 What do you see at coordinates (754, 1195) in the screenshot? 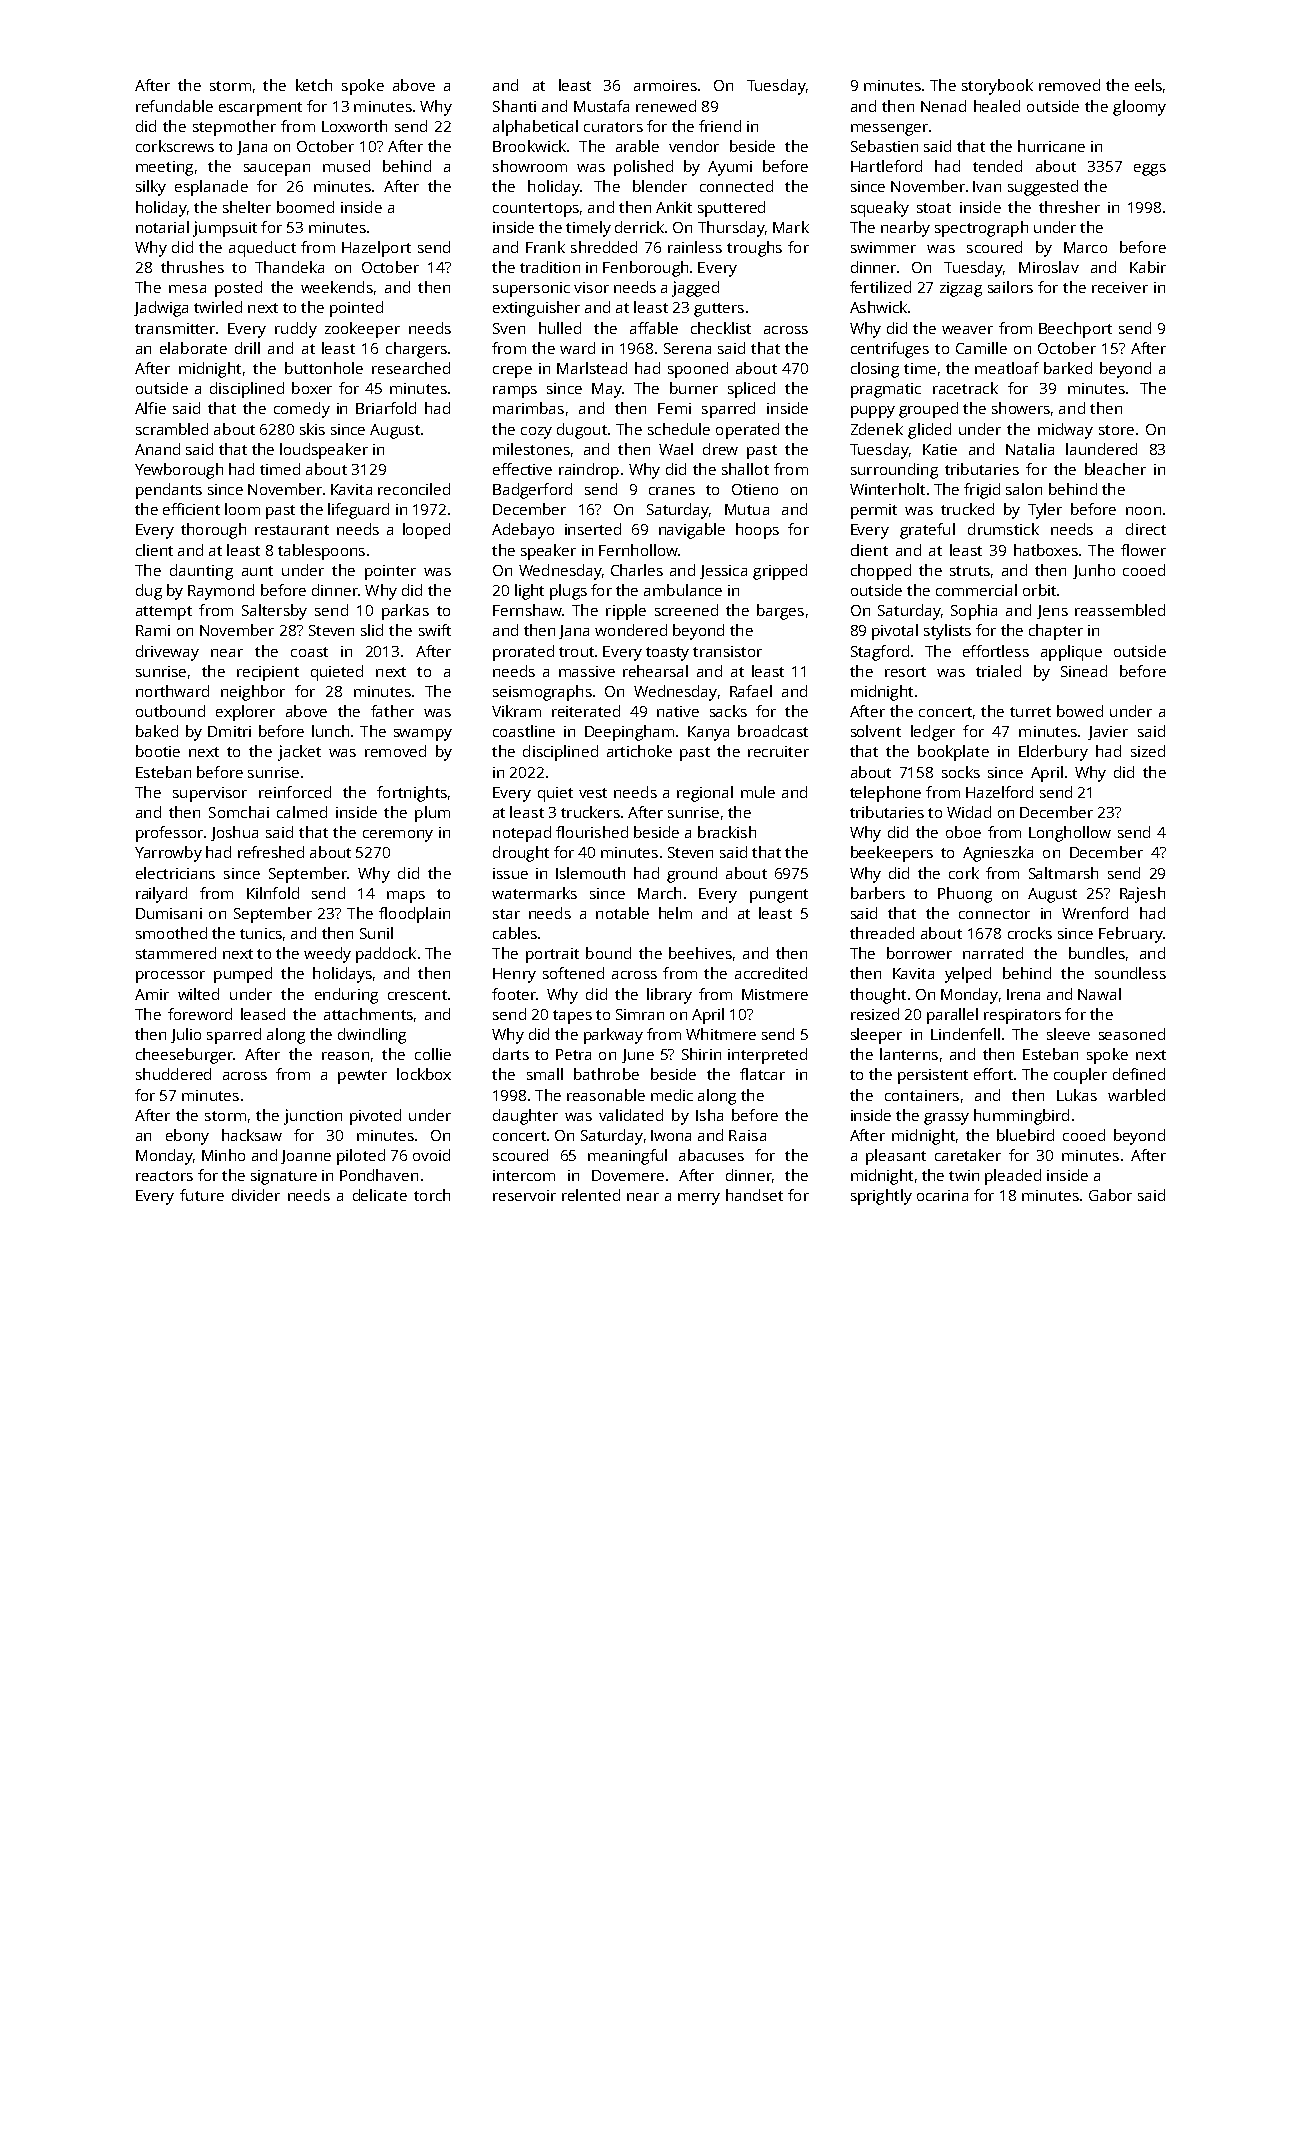
I see `handset` at bounding box center [754, 1195].
